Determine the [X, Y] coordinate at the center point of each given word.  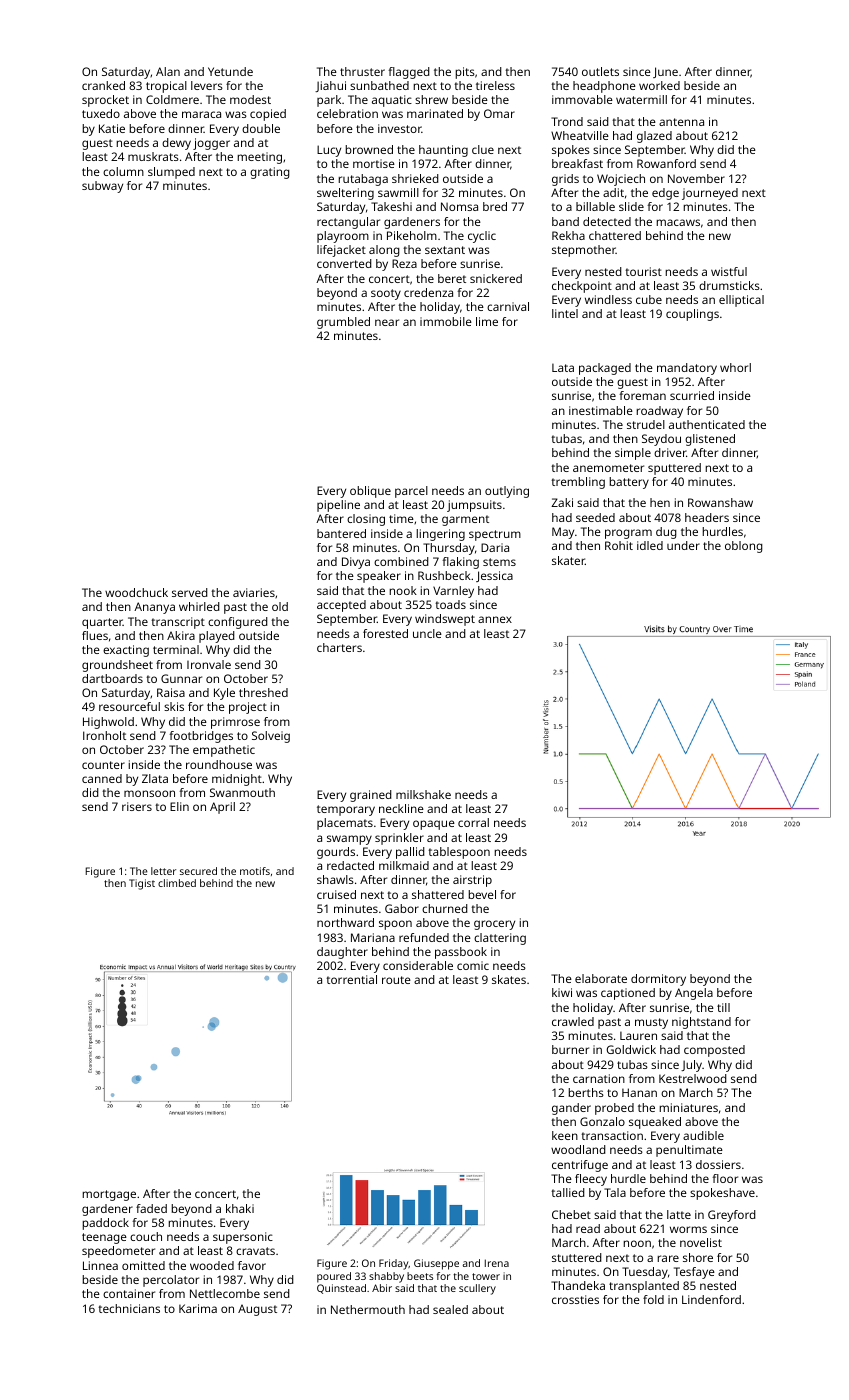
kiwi [562, 992]
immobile [446, 321]
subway [102, 187]
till [723, 1007]
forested [385, 633]
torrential [351, 979]
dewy [176, 144]
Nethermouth [368, 1309]
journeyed [710, 194]
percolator [171, 1281]
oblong [744, 547]
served [190, 592]
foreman [642, 395]
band [565, 221]
